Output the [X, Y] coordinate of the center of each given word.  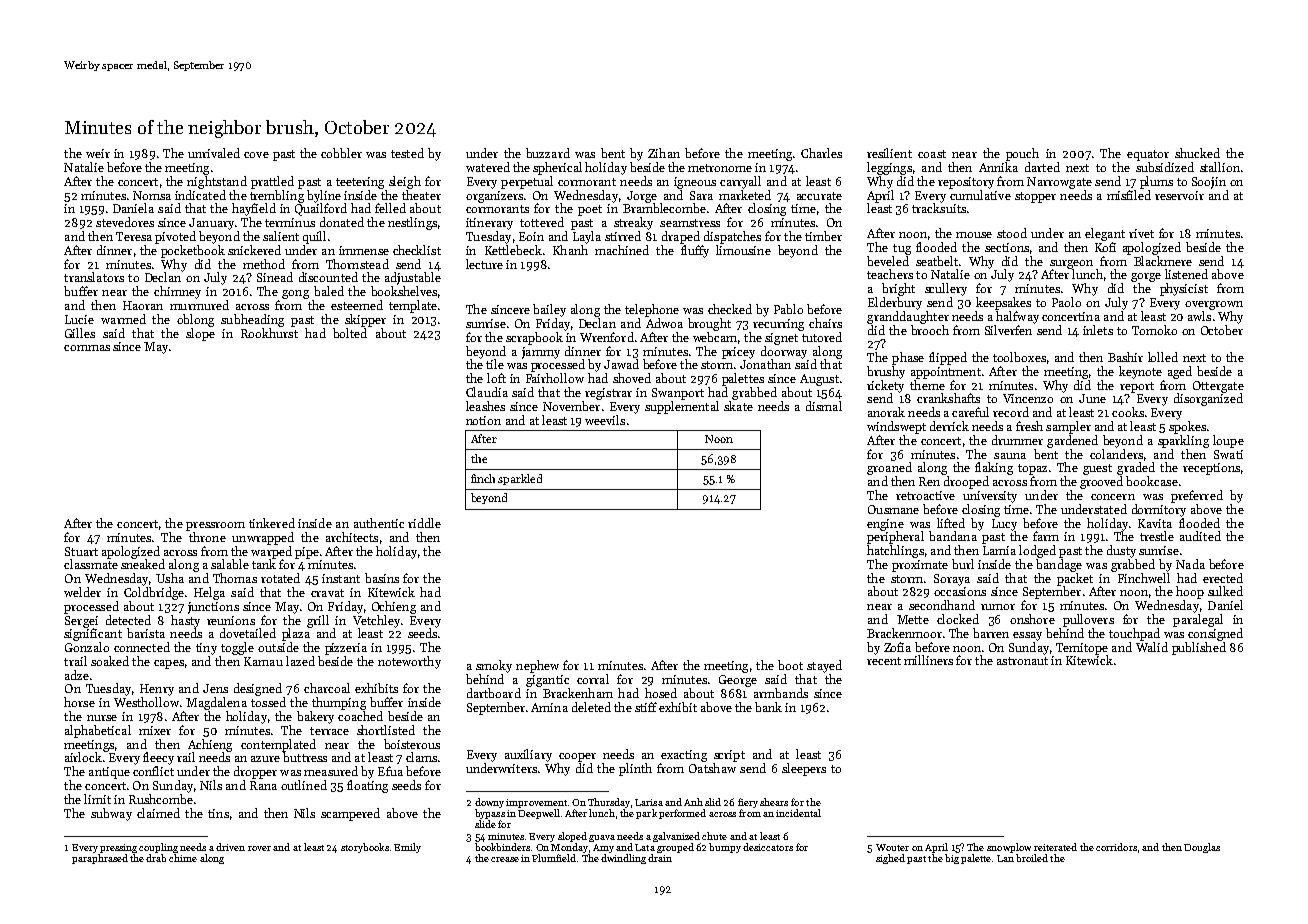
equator [1148, 155]
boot [790, 665]
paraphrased [100, 859]
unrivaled [214, 153]
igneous [695, 183]
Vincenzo [1028, 398]
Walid [1152, 647]
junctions [213, 608]
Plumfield [554, 858]
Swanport [678, 394]
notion [483, 420]
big [952, 859]
